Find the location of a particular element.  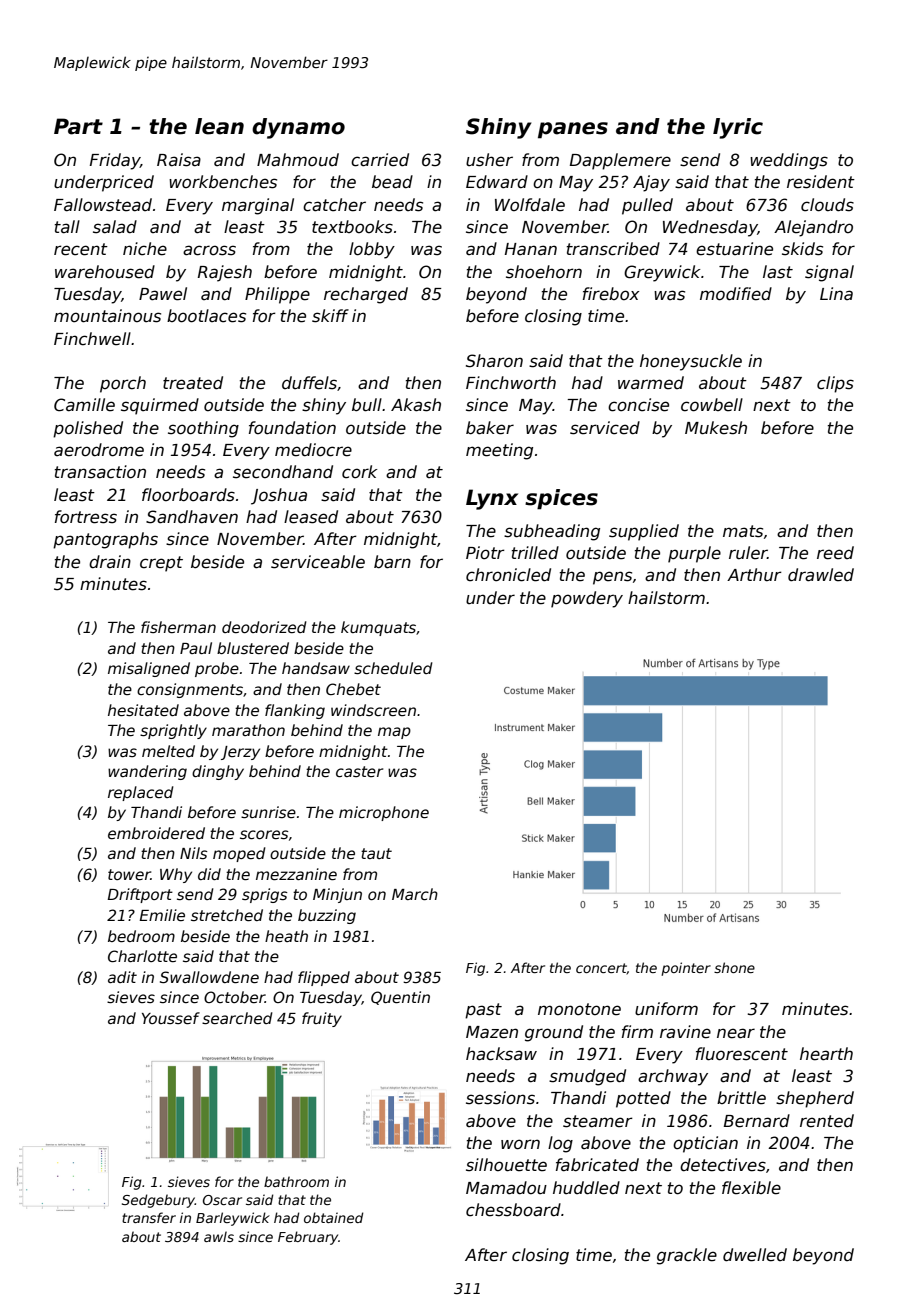

mezzanine is located at coordinates (296, 874).
